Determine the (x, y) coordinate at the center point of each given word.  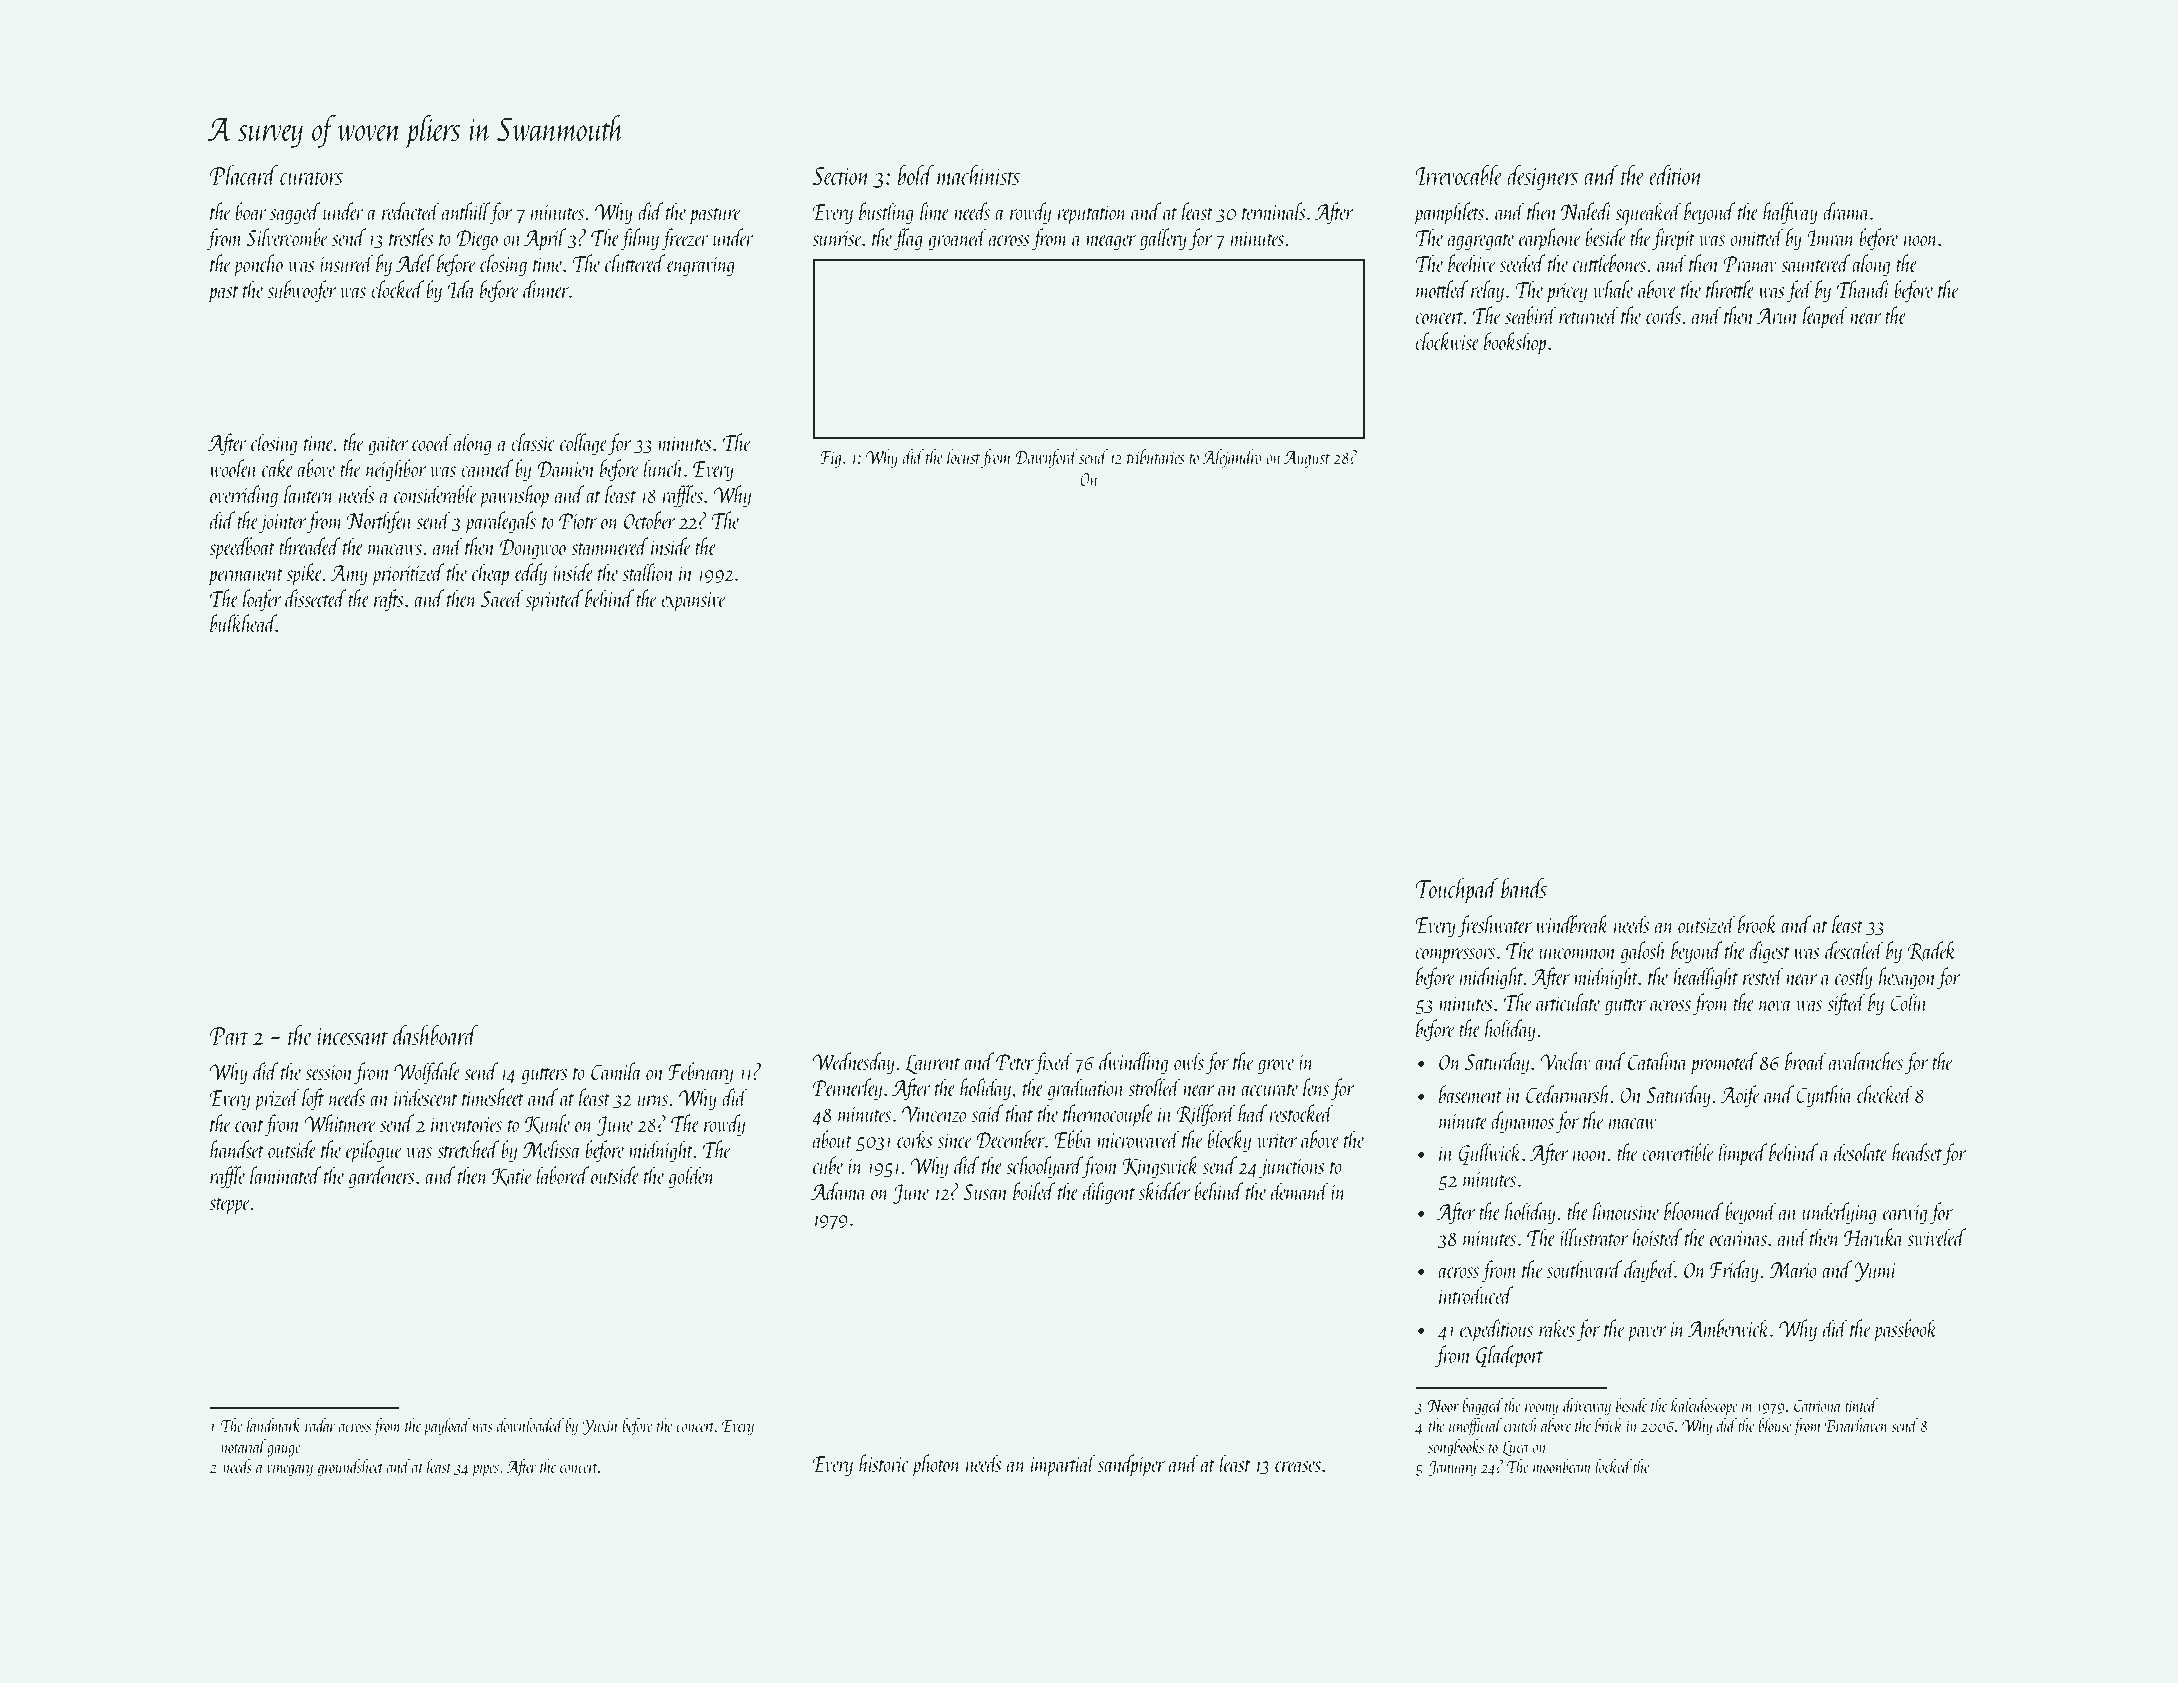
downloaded (530, 1425)
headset (1917, 1152)
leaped (1825, 317)
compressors (1455, 956)
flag (908, 239)
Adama (839, 1191)
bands (1524, 888)
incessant (353, 1036)
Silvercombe (287, 237)
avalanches (1866, 1061)
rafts (389, 600)
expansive (693, 602)
